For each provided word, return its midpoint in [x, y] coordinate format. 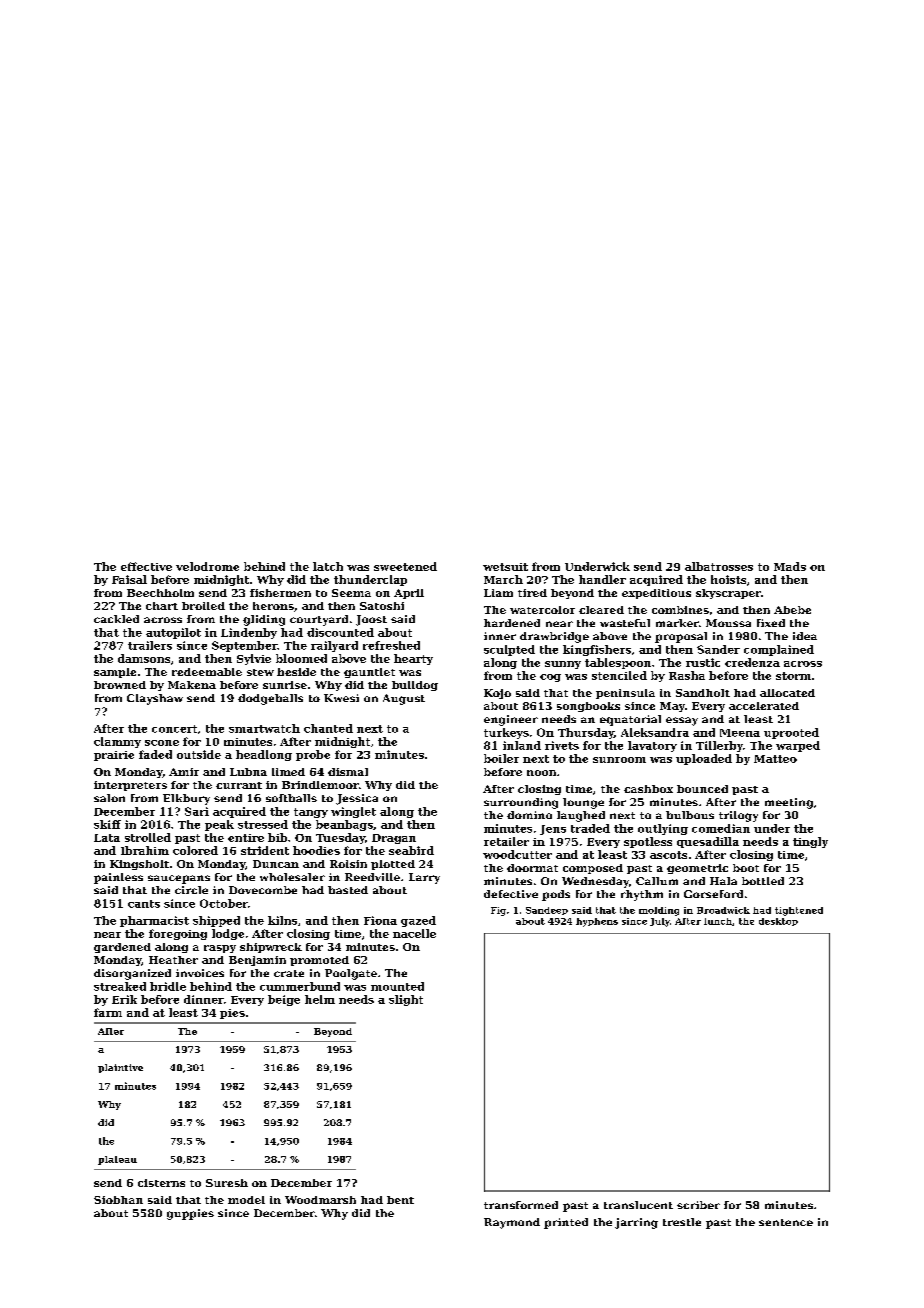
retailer [506, 841]
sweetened [405, 566]
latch [328, 566]
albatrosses [719, 566]
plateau [117, 1160]
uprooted [791, 733]
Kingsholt [139, 865]
